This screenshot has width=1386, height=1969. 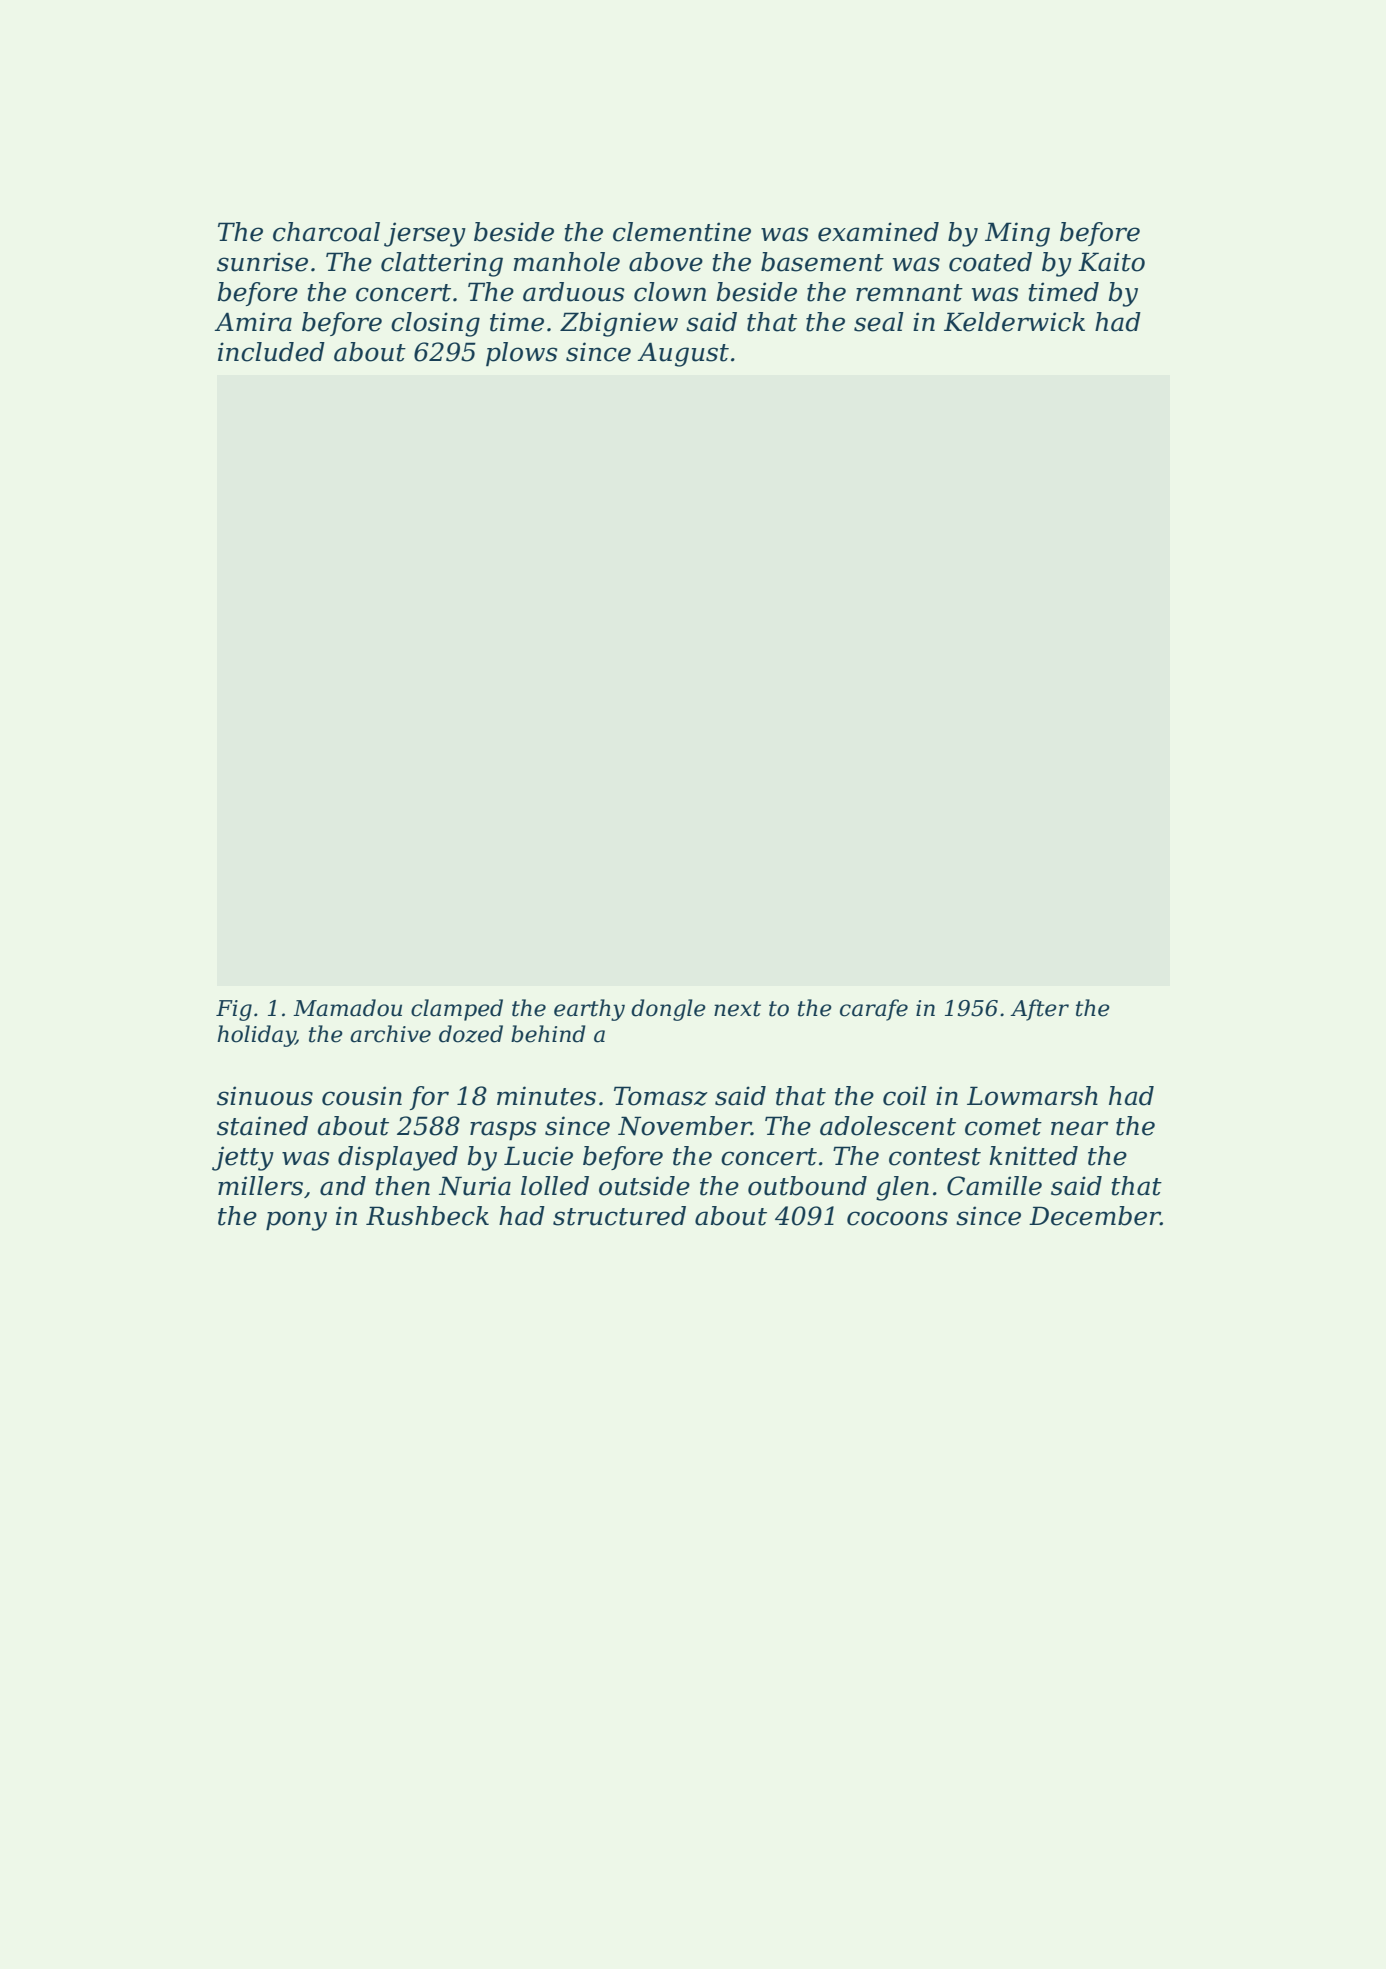 What do you see at coordinates (296, 1221) in the screenshot?
I see `pony` at bounding box center [296, 1221].
